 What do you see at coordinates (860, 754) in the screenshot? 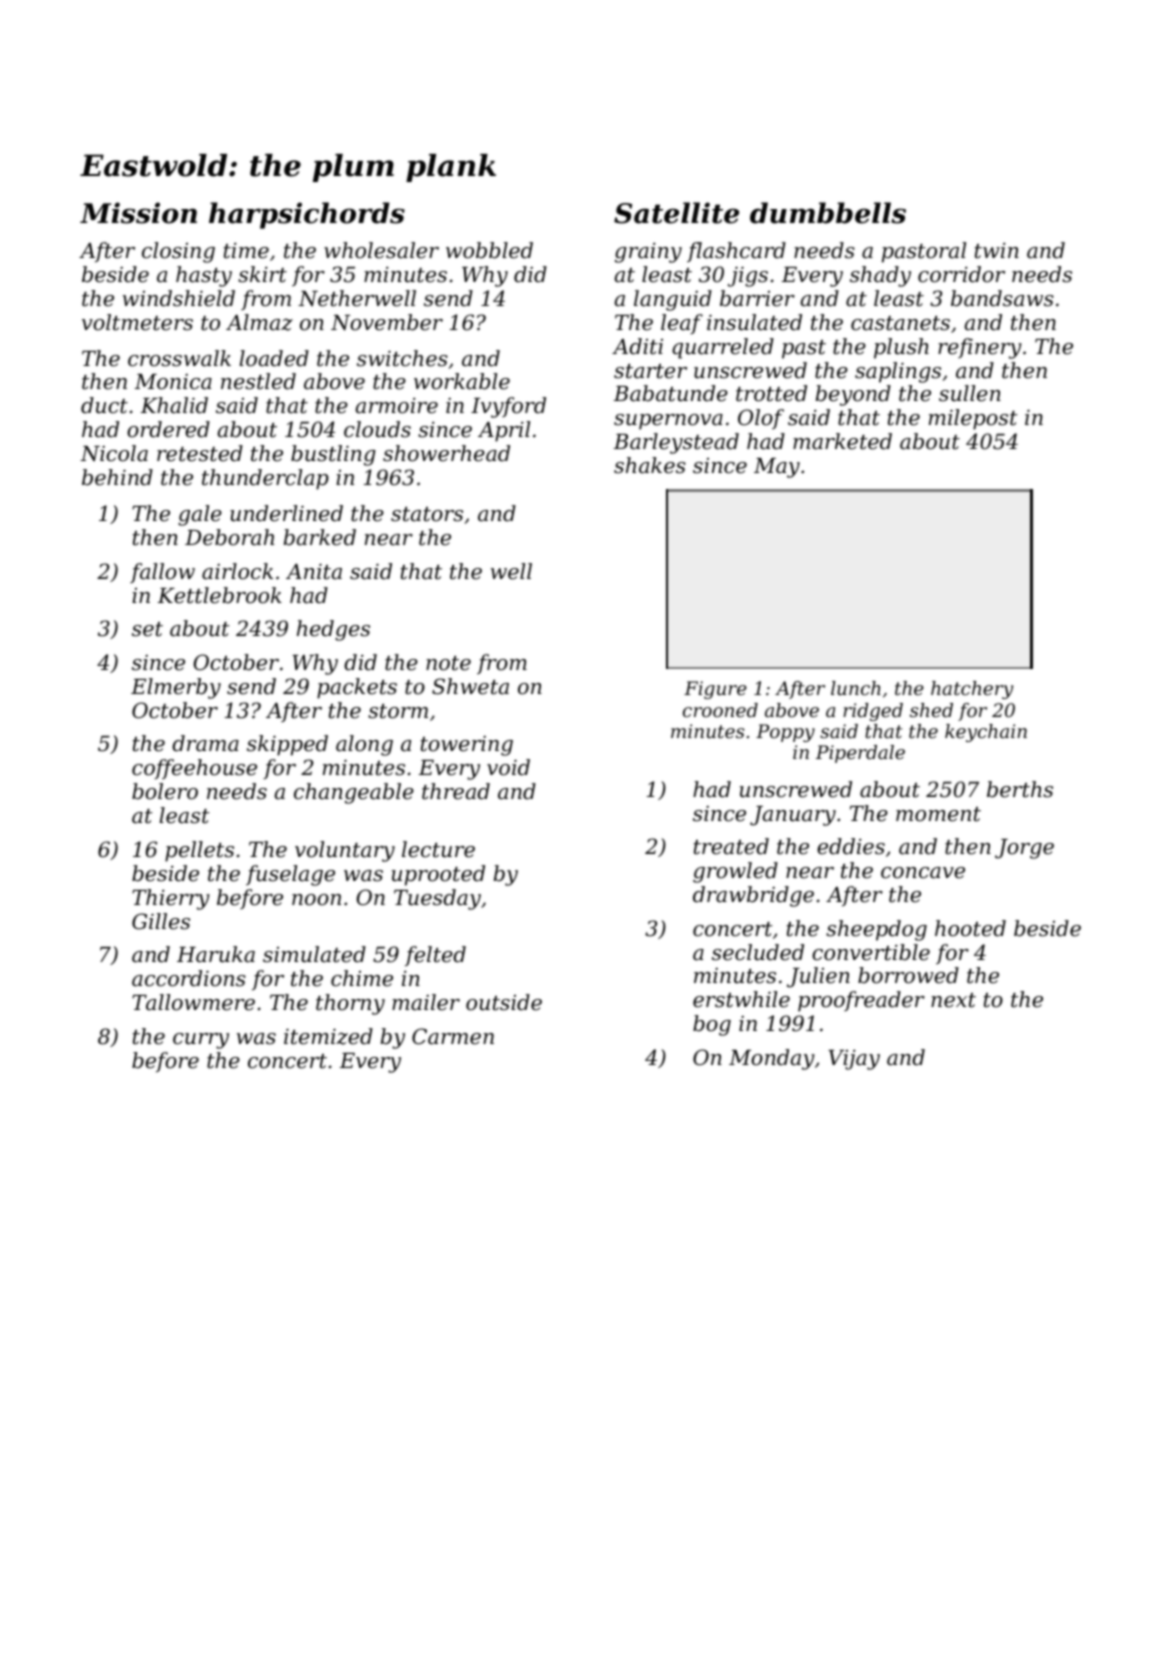
I see `Piperdale` at bounding box center [860, 754].
